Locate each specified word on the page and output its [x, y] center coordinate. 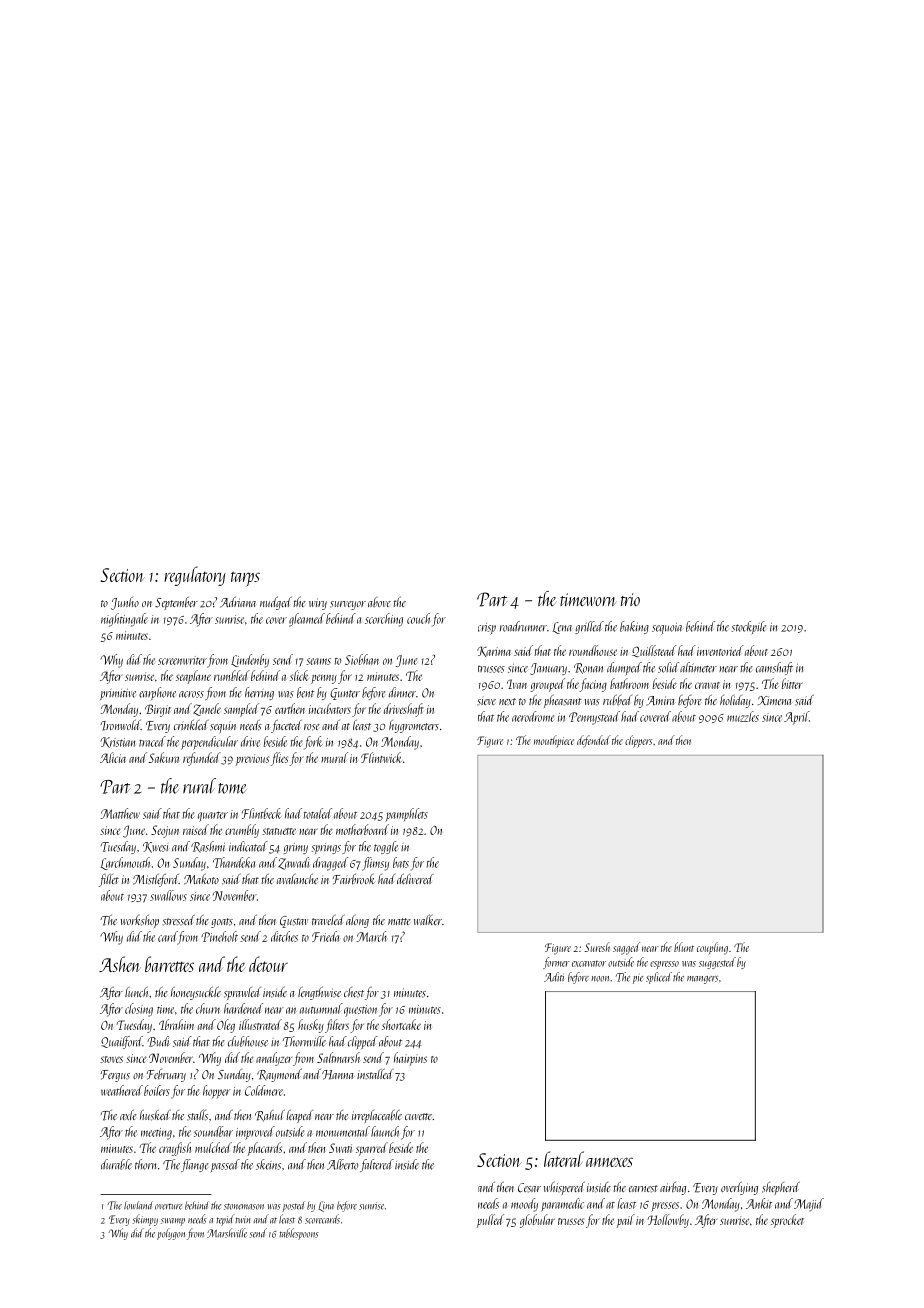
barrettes [169, 964]
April [796, 718]
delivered [415, 878]
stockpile [749, 627]
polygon [171, 1234]
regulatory [195, 576]
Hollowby [668, 1221]
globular [537, 1221]
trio [630, 599]
